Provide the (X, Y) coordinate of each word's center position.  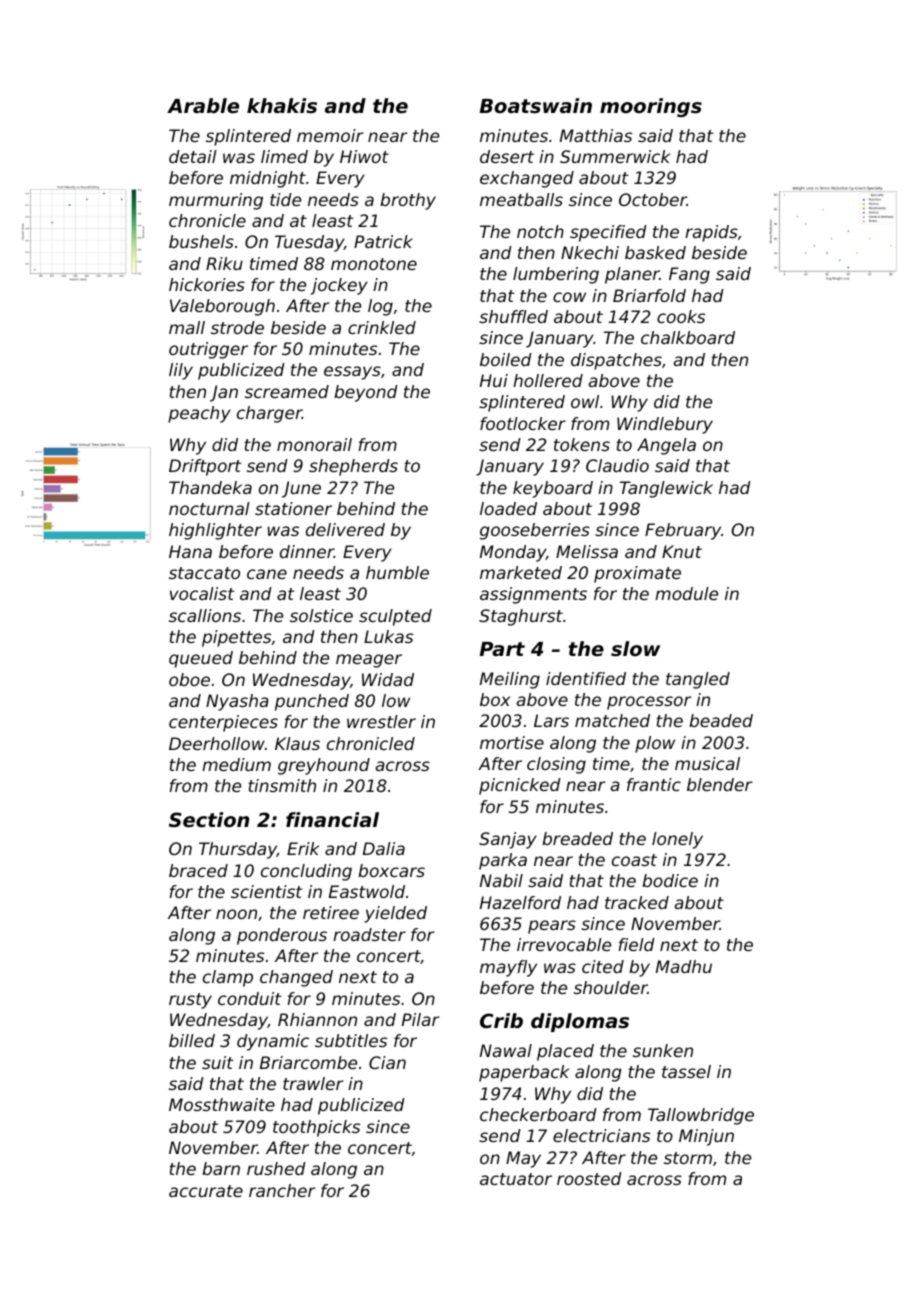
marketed (521, 572)
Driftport (205, 467)
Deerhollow (217, 743)
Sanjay (508, 840)
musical (707, 763)
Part (502, 649)
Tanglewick (666, 489)
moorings (651, 107)
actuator (516, 1179)
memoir (330, 135)
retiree (331, 912)
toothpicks (316, 1128)
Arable (203, 105)
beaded (721, 720)
